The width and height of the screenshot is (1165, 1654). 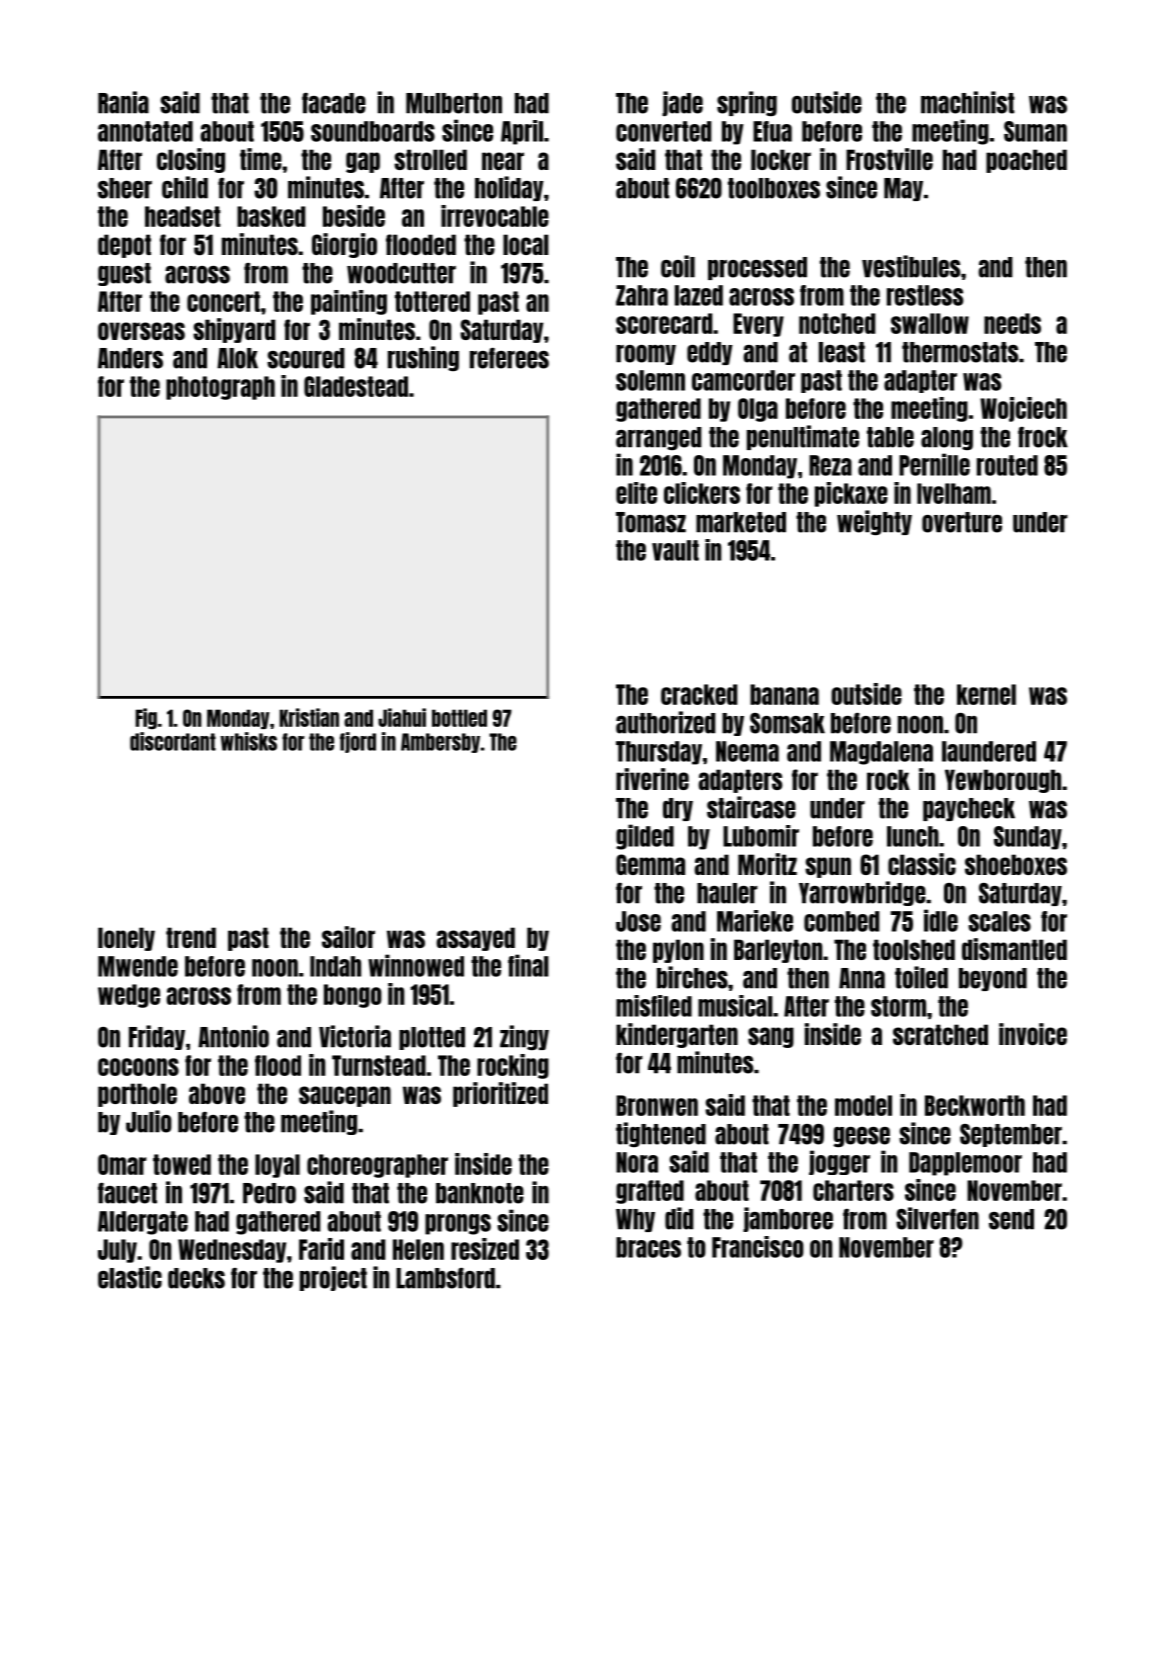 What do you see at coordinates (191, 937) in the screenshot?
I see `trend` at bounding box center [191, 937].
